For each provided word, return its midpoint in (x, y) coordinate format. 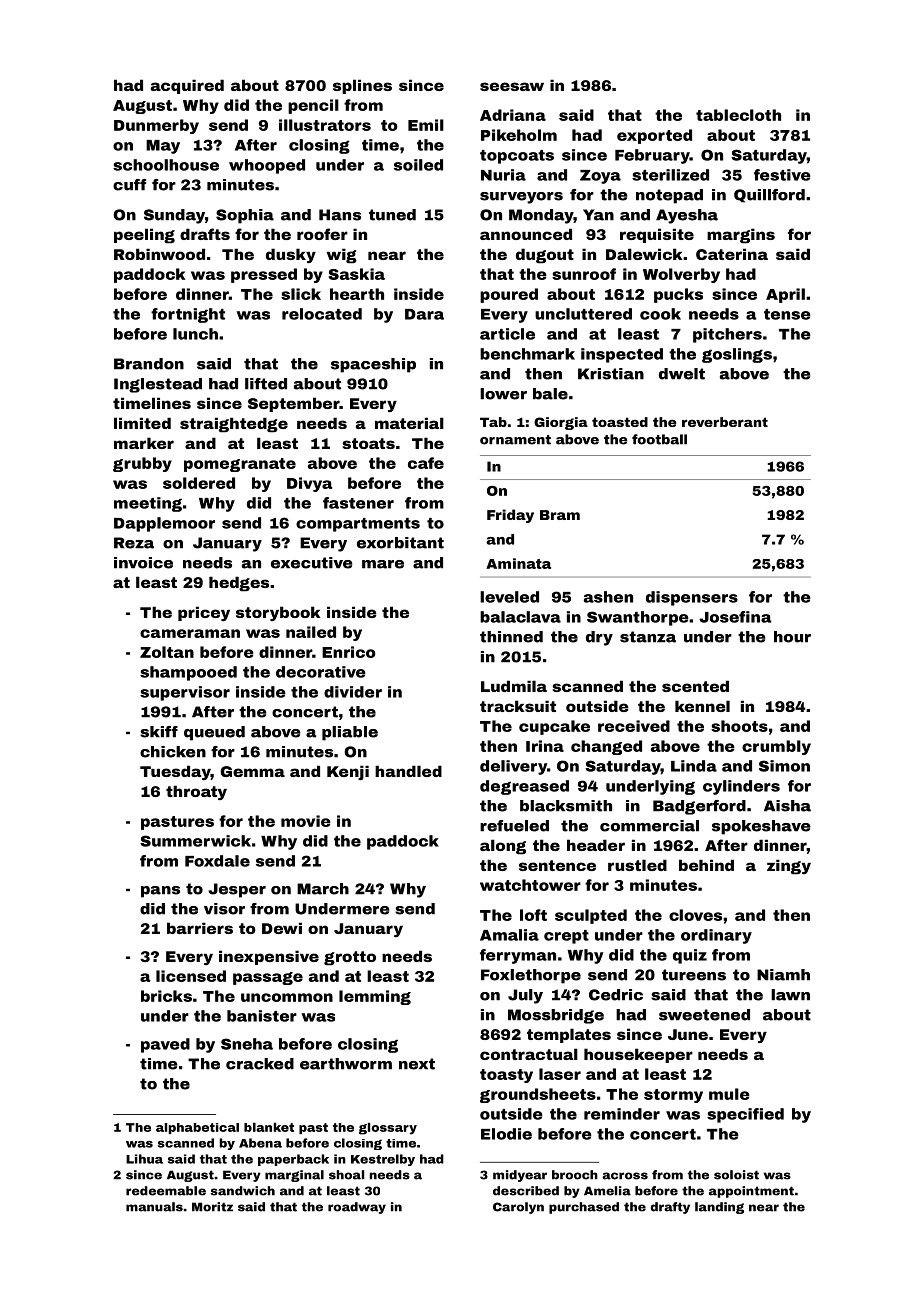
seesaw (512, 86)
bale (550, 394)
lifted (266, 384)
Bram (560, 515)
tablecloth (738, 115)
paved (165, 1045)
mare (383, 564)
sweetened (704, 1015)
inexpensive (269, 957)
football (659, 439)
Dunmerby (156, 126)
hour (792, 637)
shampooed (188, 673)
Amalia (509, 935)
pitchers (727, 335)
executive (311, 563)
